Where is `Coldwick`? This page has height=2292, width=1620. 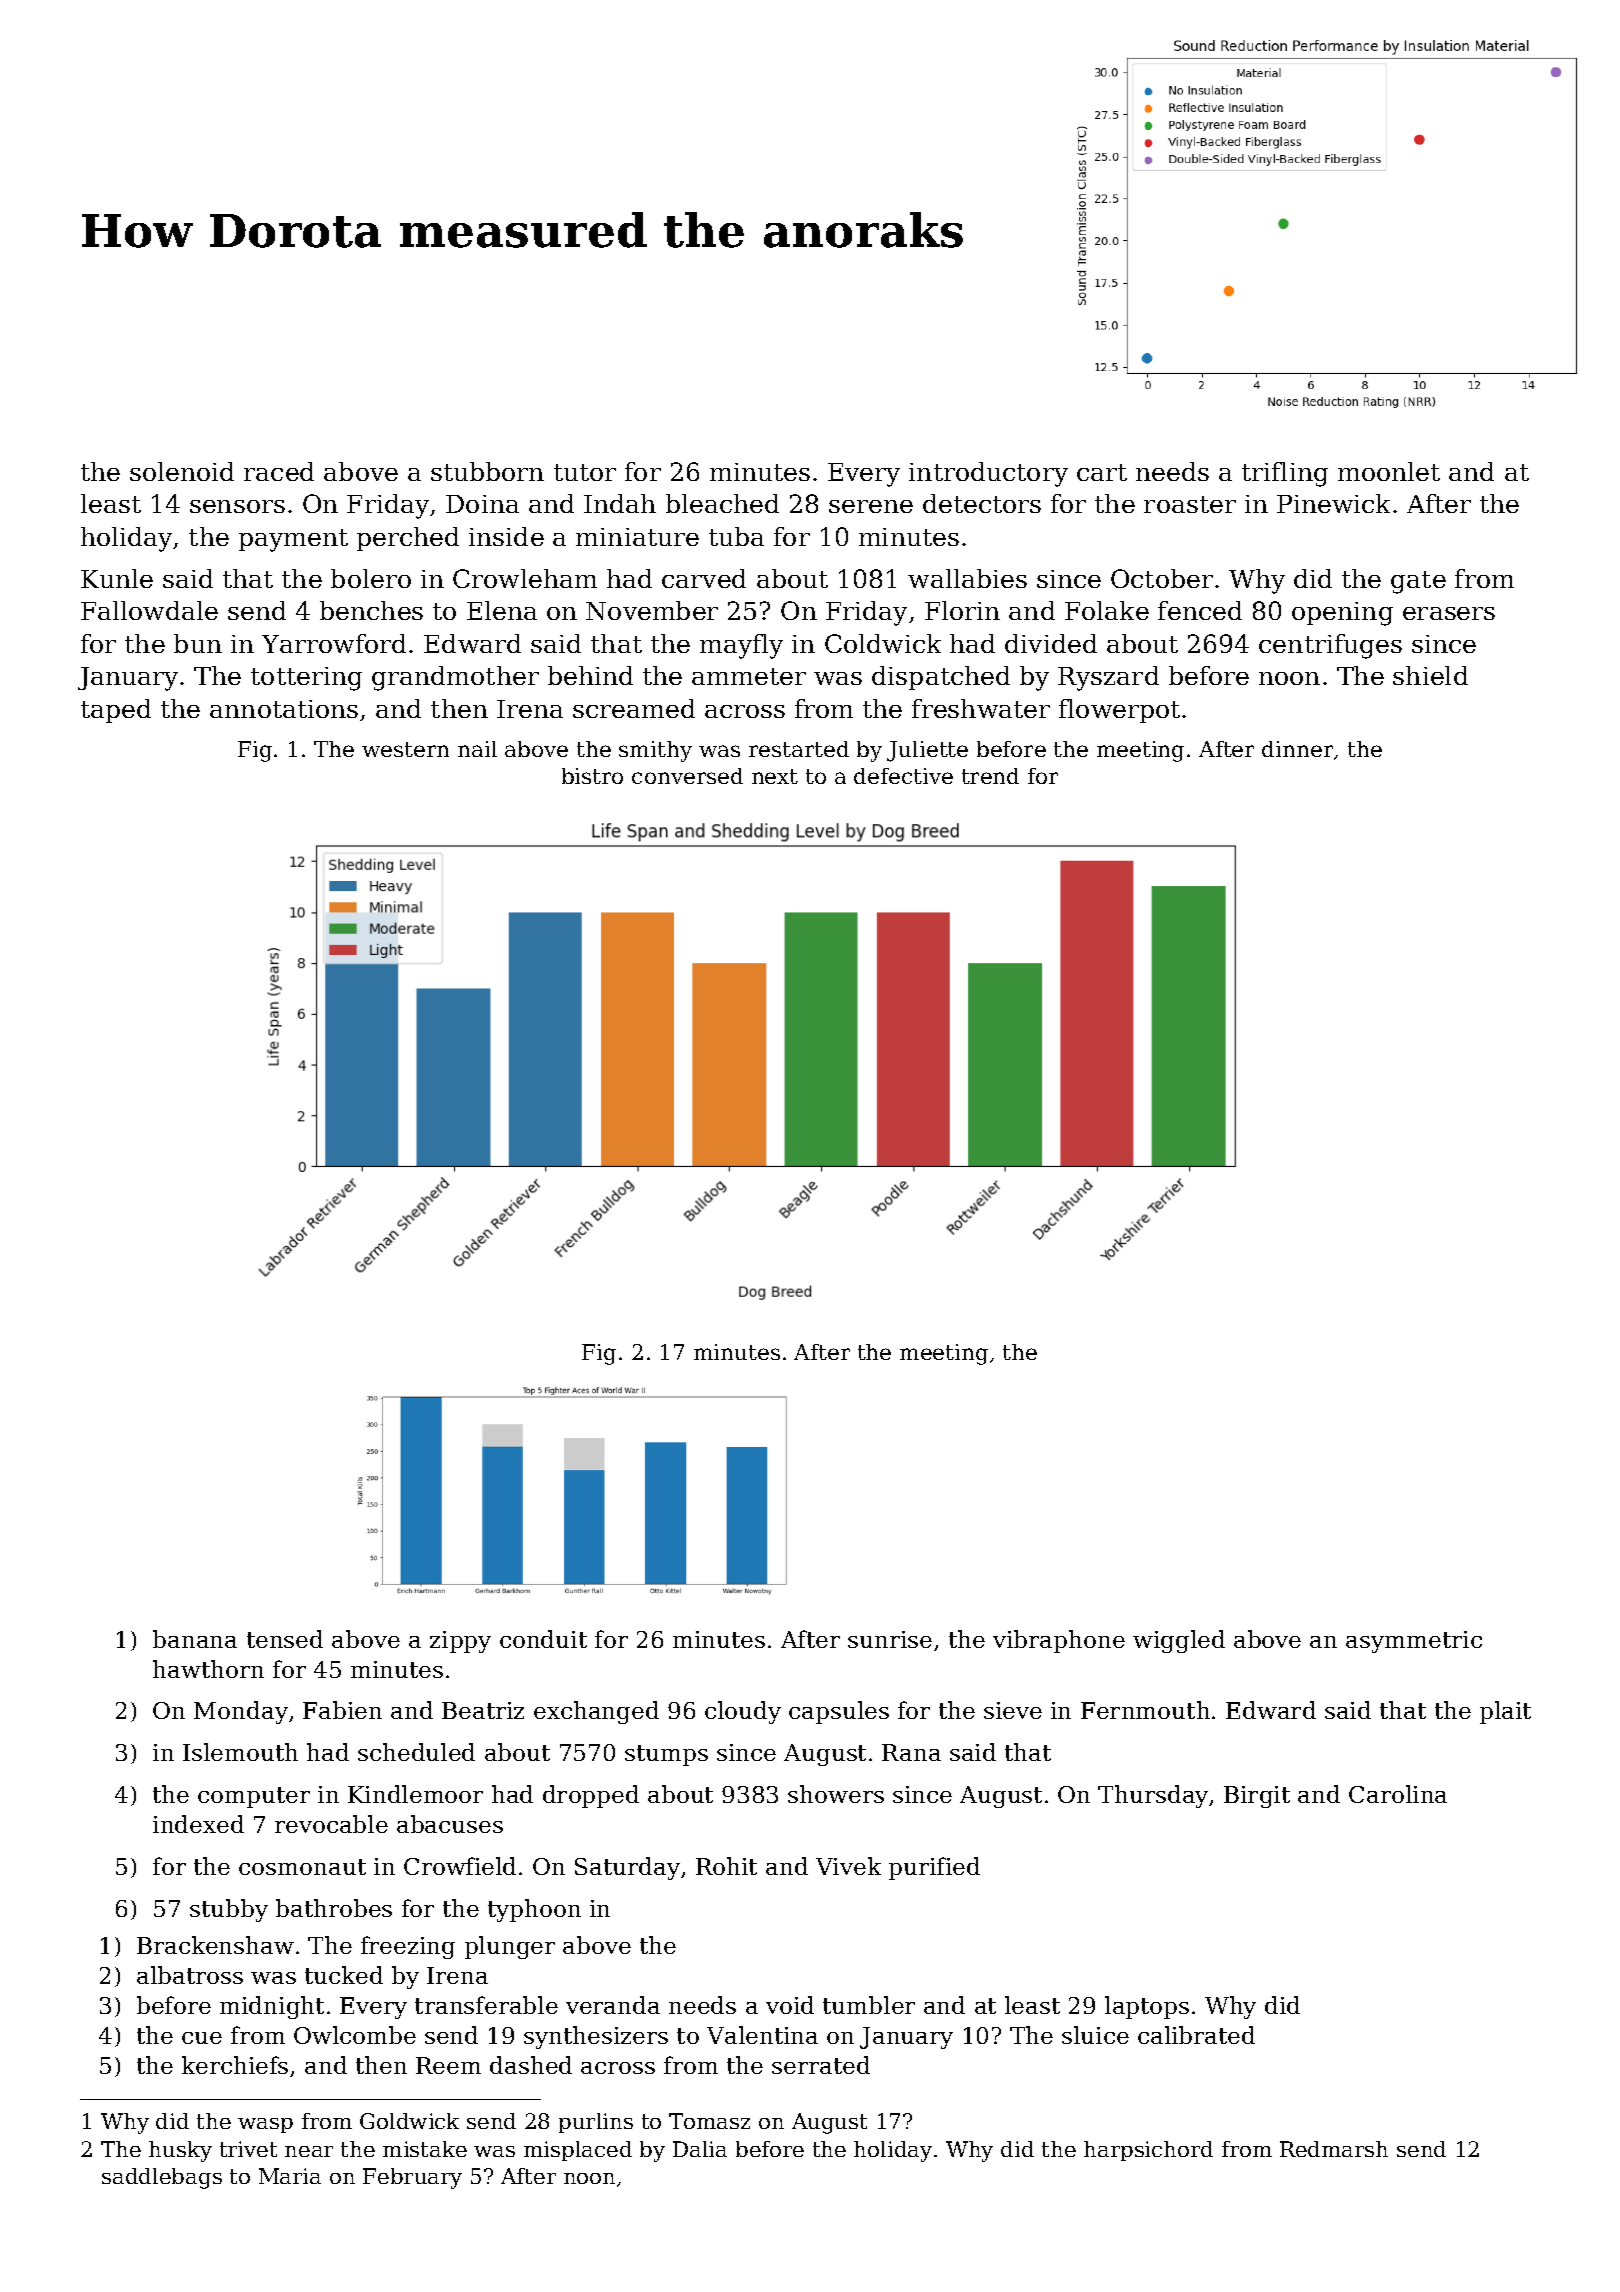
Coldwick is located at coordinates (883, 643).
